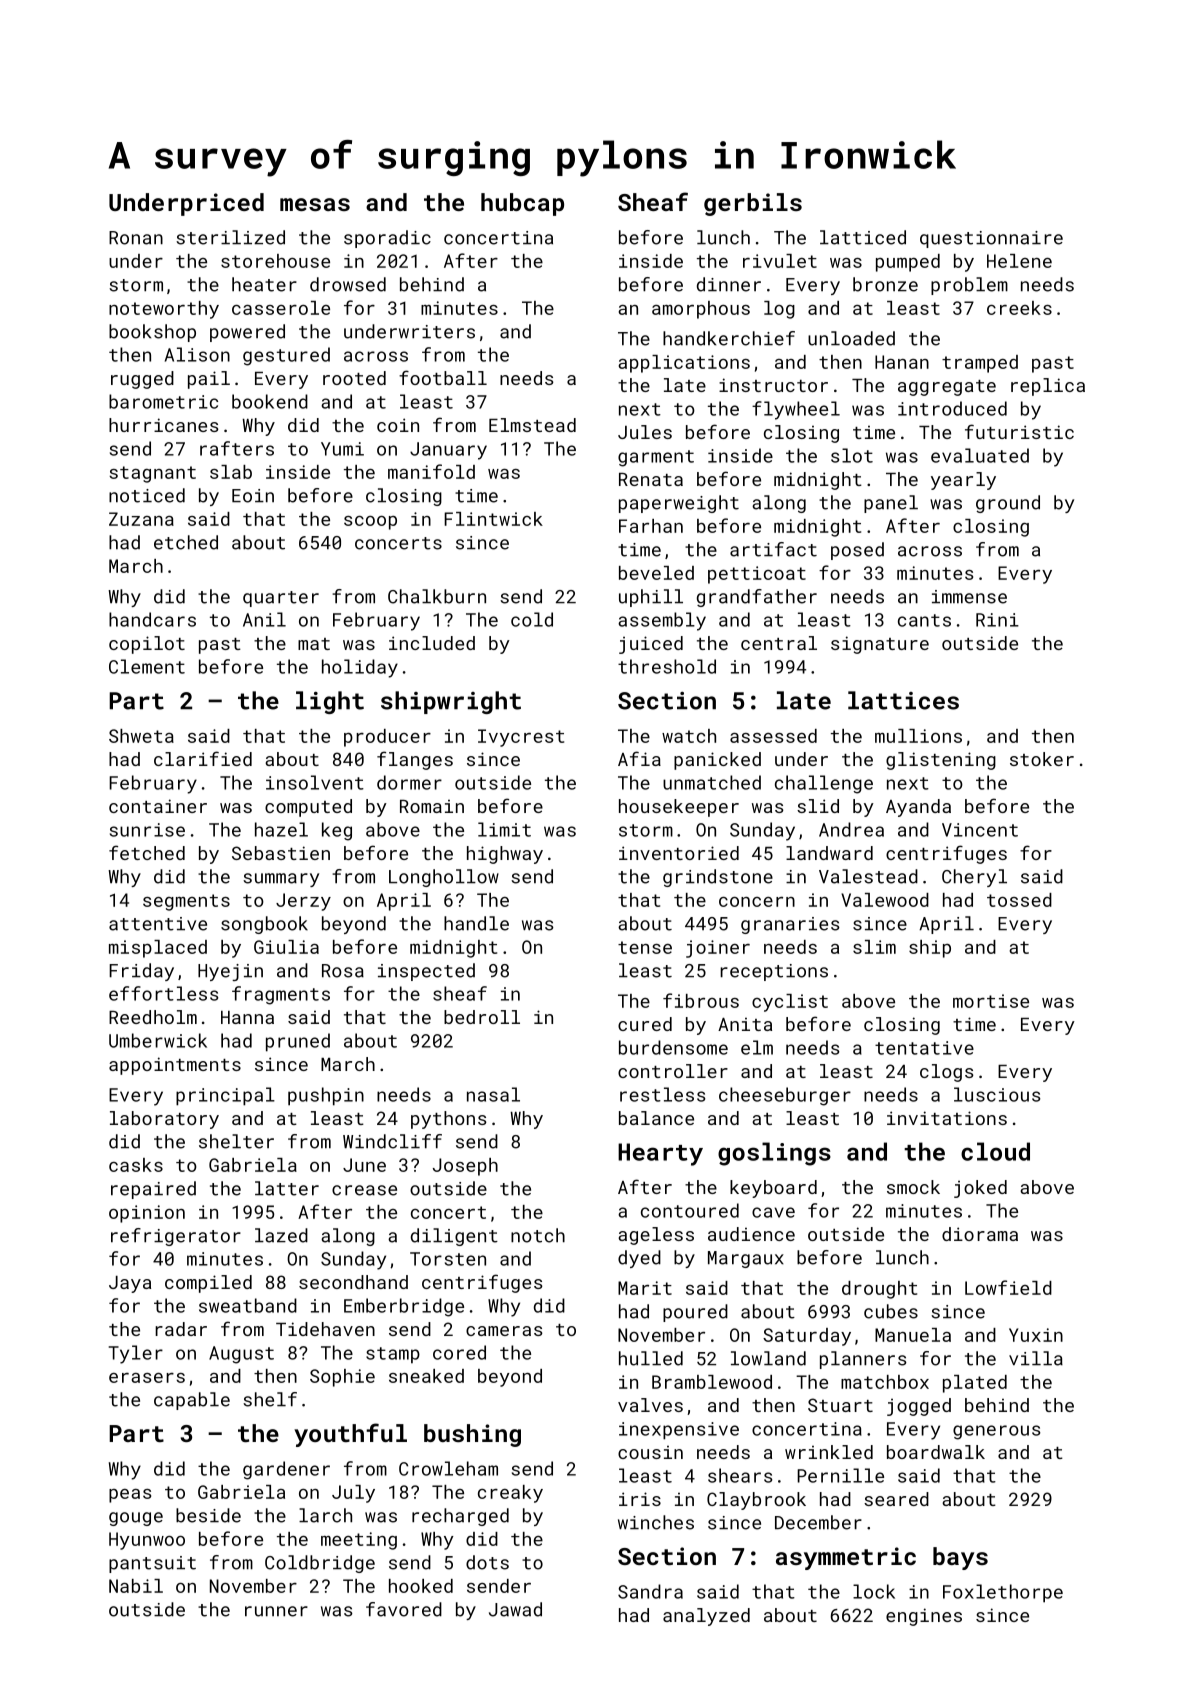 The width and height of the page is (1198, 1694). Describe the element at coordinates (203, 758) in the page. I see `clarified` at that location.
